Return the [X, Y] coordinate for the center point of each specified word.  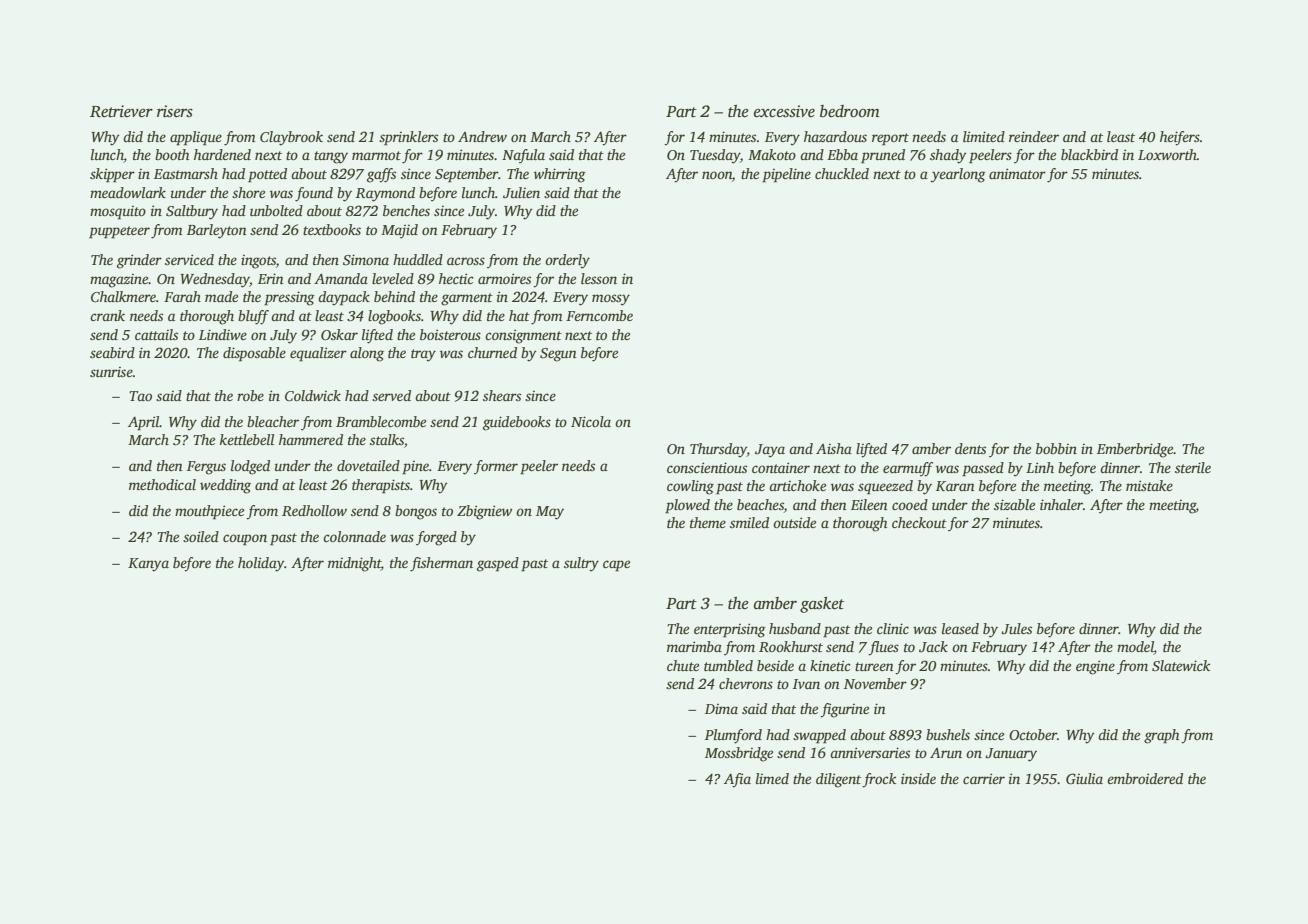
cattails [156, 334]
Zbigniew [484, 512]
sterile [1193, 467]
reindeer [1034, 136]
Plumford [733, 736]
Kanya [148, 565]
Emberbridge [1135, 450]
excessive [784, 111]
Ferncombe [599, 315]
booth [172, 154]
